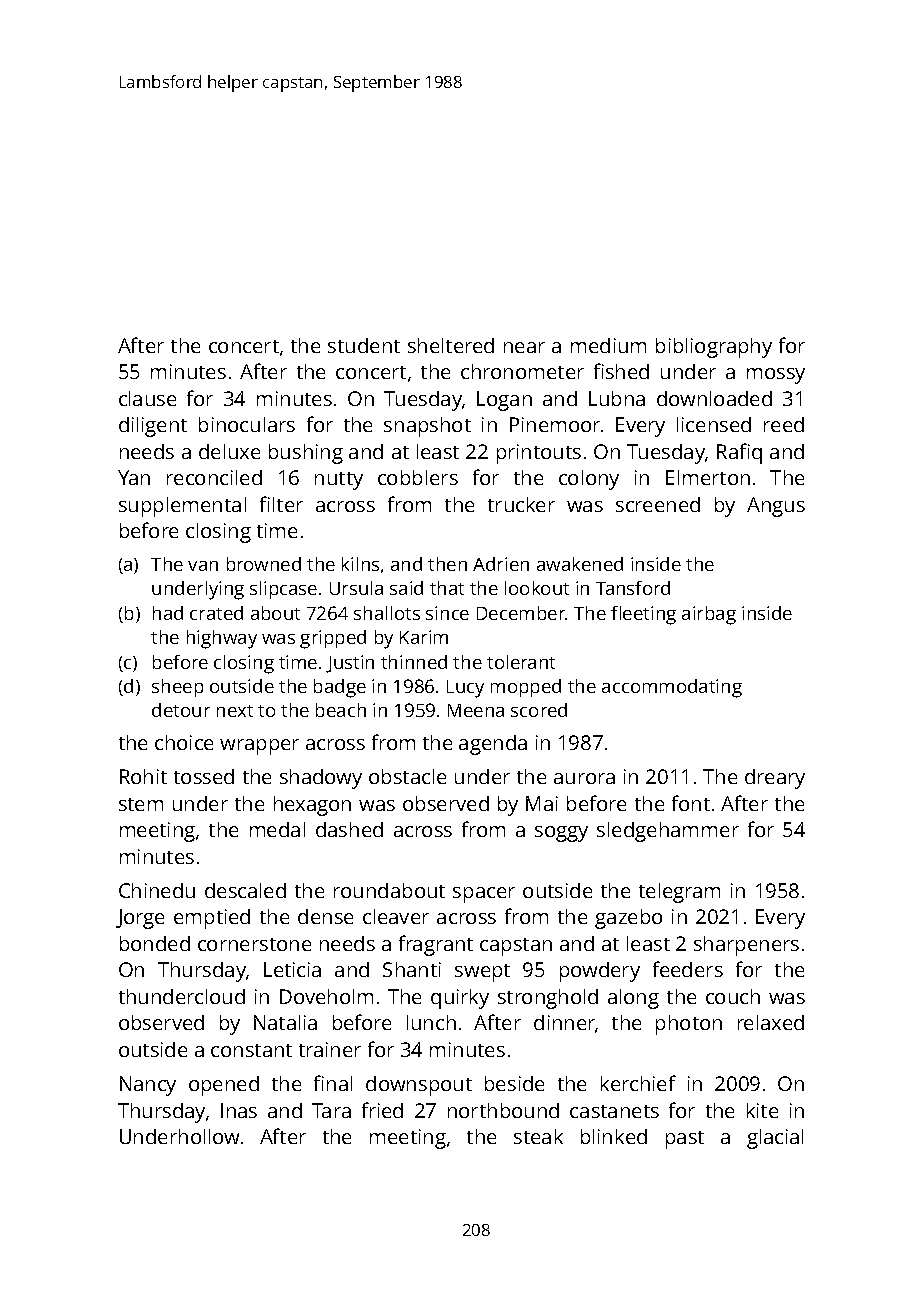 This image has width=924, height=1311. What do you see at coordinates (709, 615) in the image?
I see `airbag` at bounding box center [709, 615].
